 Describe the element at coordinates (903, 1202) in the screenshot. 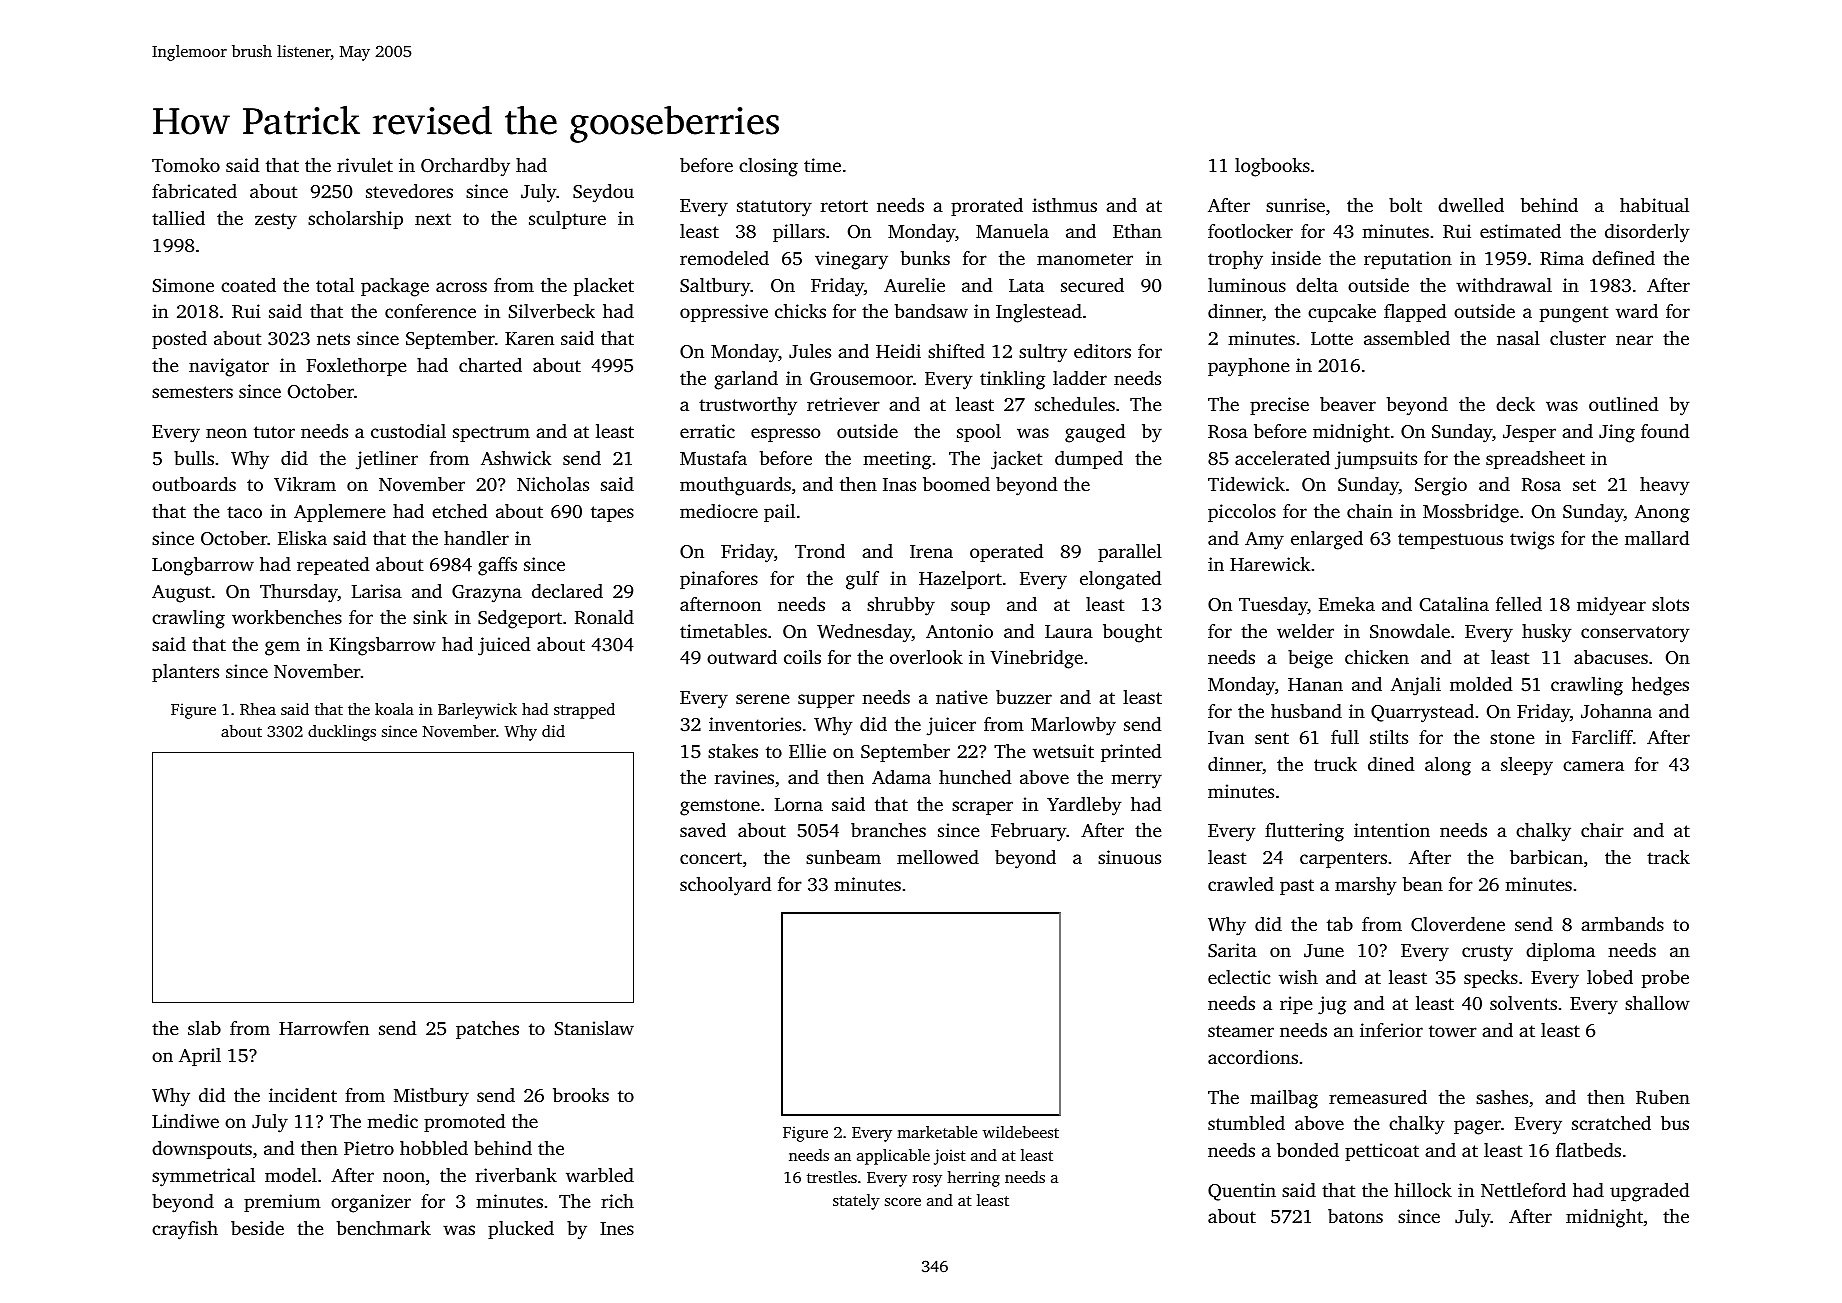

I see `score` at that location.
